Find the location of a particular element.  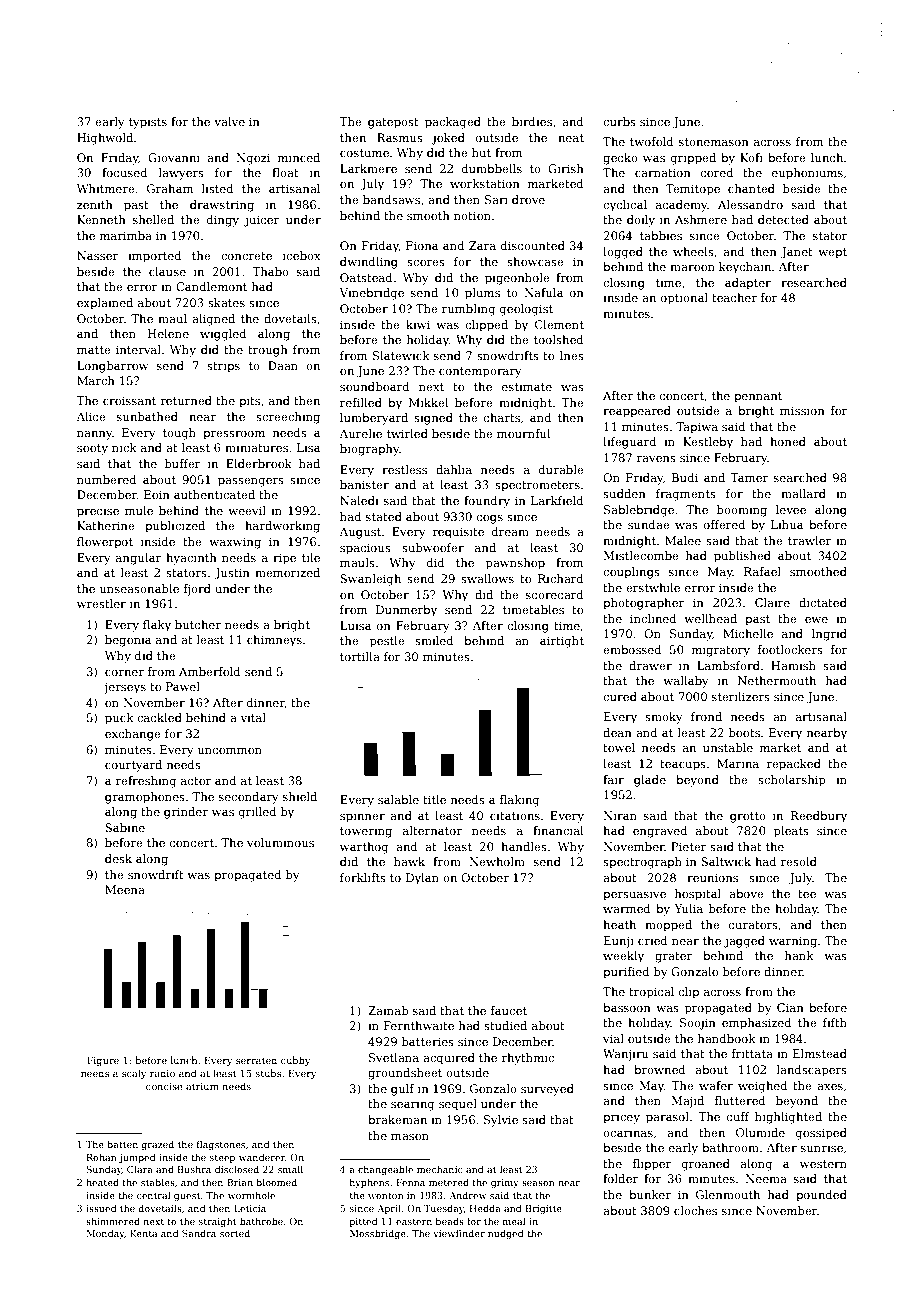

fjord is located at coordinates (197, 590).
